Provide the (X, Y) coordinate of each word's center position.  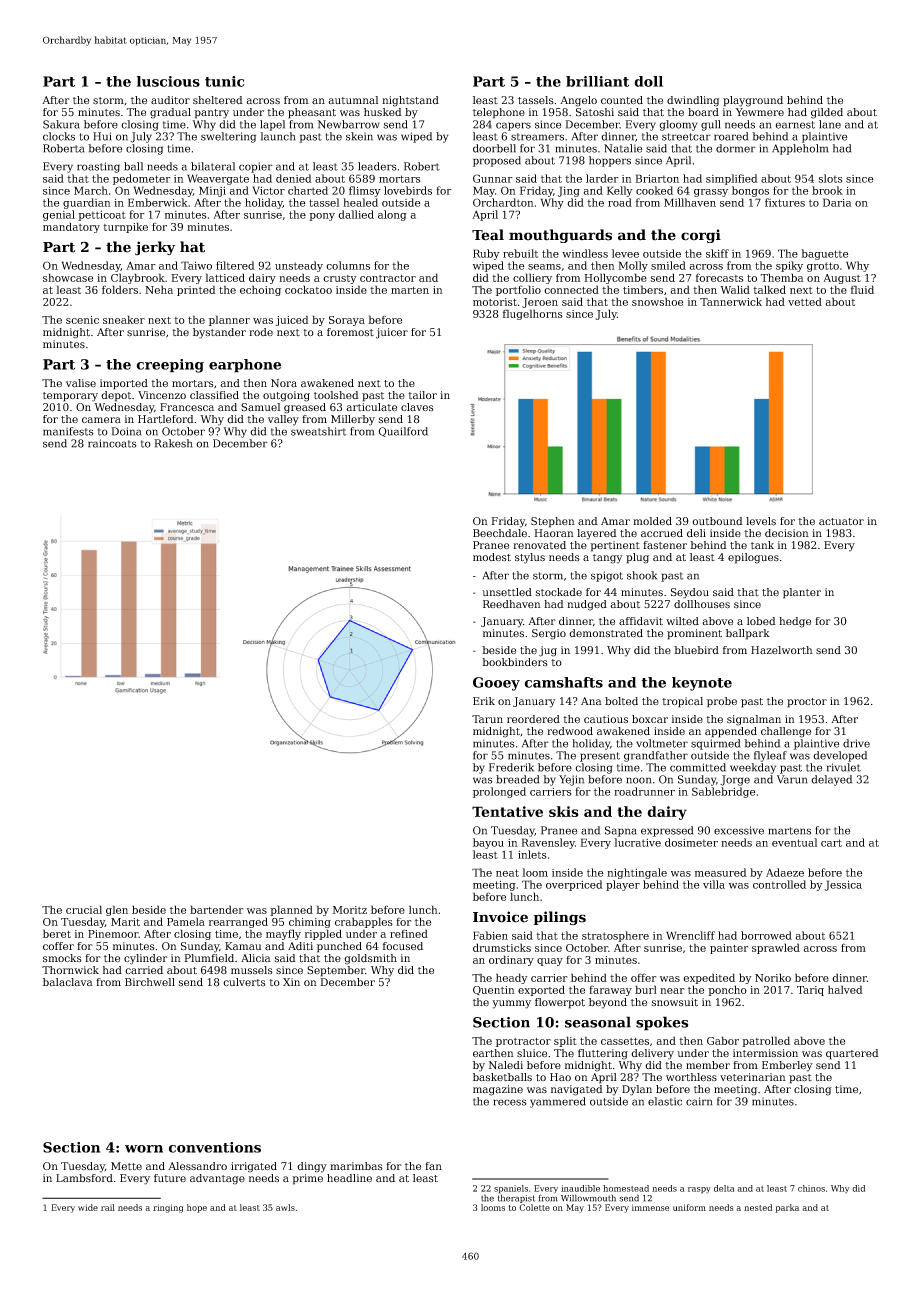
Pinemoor (113, 934)
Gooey (496, 684)
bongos (750, 191)
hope (197, 1208)
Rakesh (173, 443)
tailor (422, 395)
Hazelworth (782, 650)
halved (845, 989)
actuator (841, 522)
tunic (224, 81)
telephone (499, 113)
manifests (68, 431)
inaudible (580, 1188)
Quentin (494, 990)
